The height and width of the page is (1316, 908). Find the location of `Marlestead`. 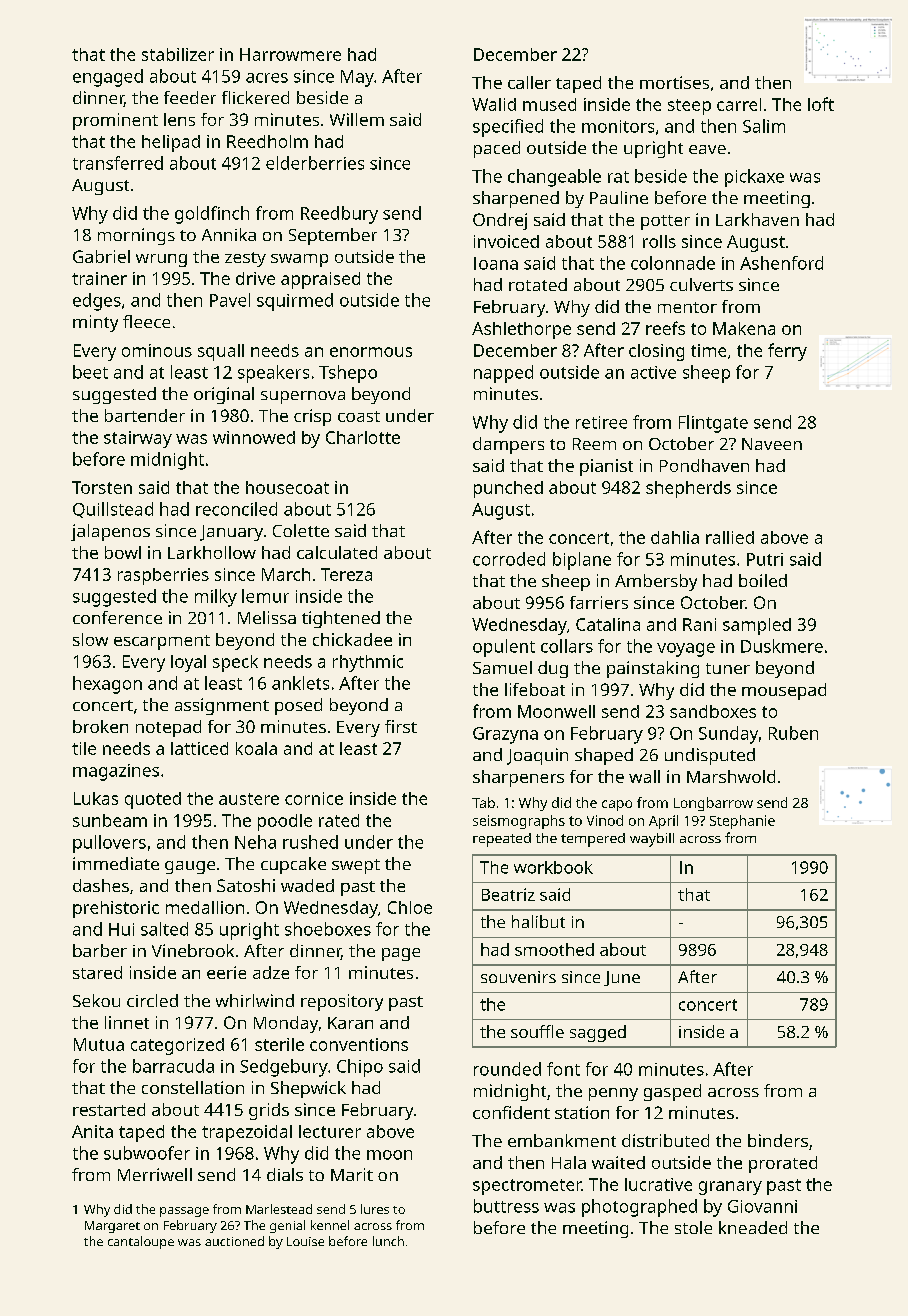

Marlestead is located at coordinates (279, 1209).
